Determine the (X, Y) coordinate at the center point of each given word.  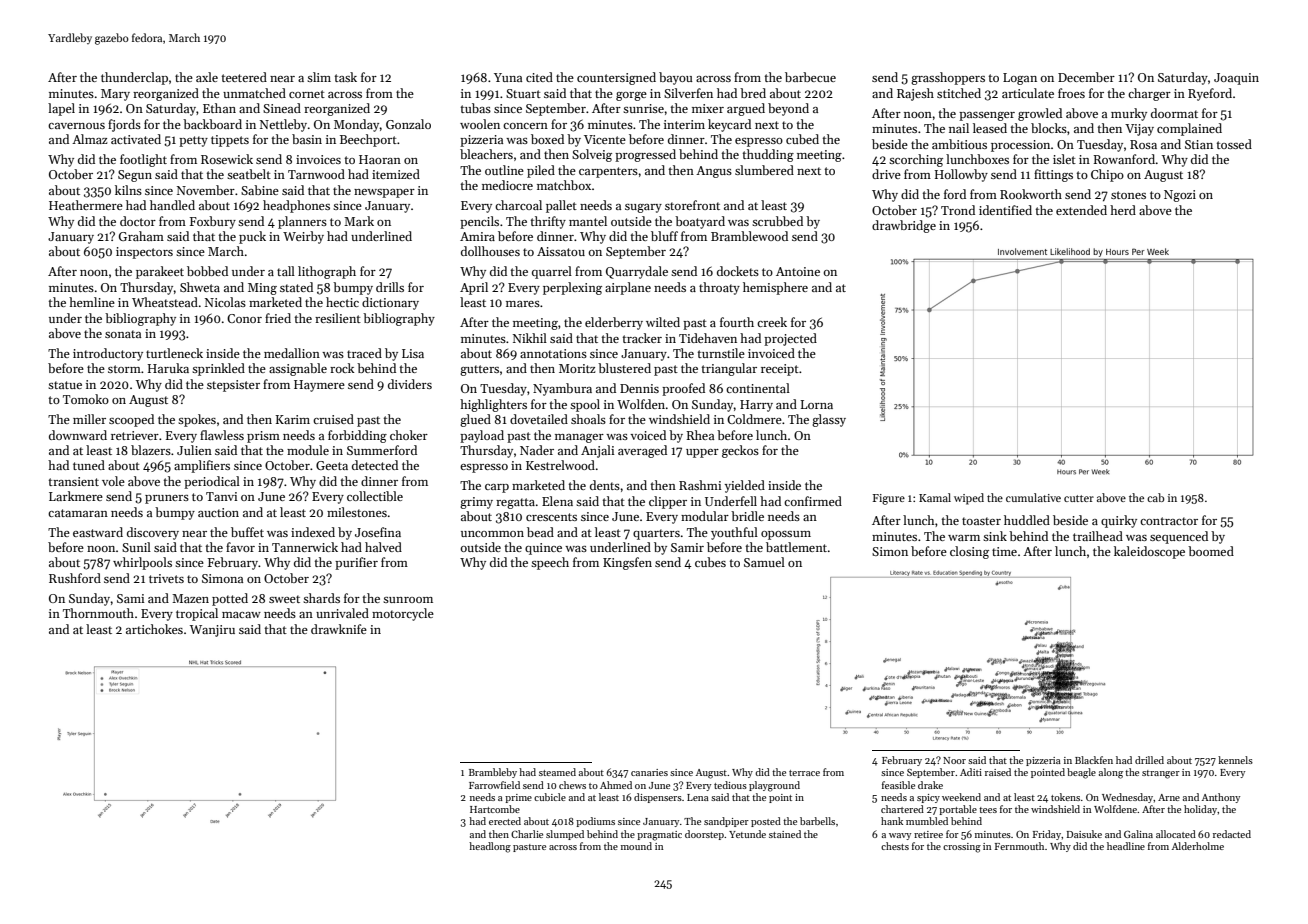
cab (1156, 497)
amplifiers (202, 466)
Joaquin (1236, 79)
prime (518, 798)
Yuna (508, 77)
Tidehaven (708, 338)
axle (207, 77)
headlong (490, 847)
